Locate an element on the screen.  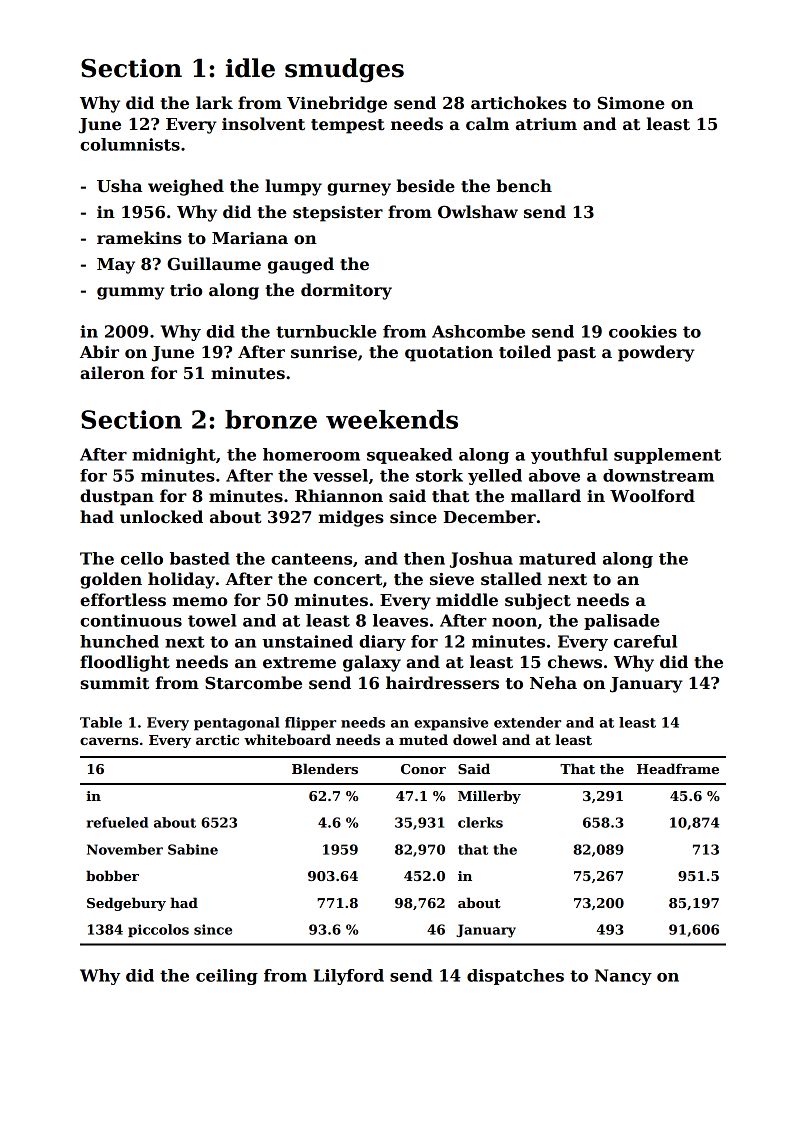
Lilyford is located at coordinates (349, 977).
